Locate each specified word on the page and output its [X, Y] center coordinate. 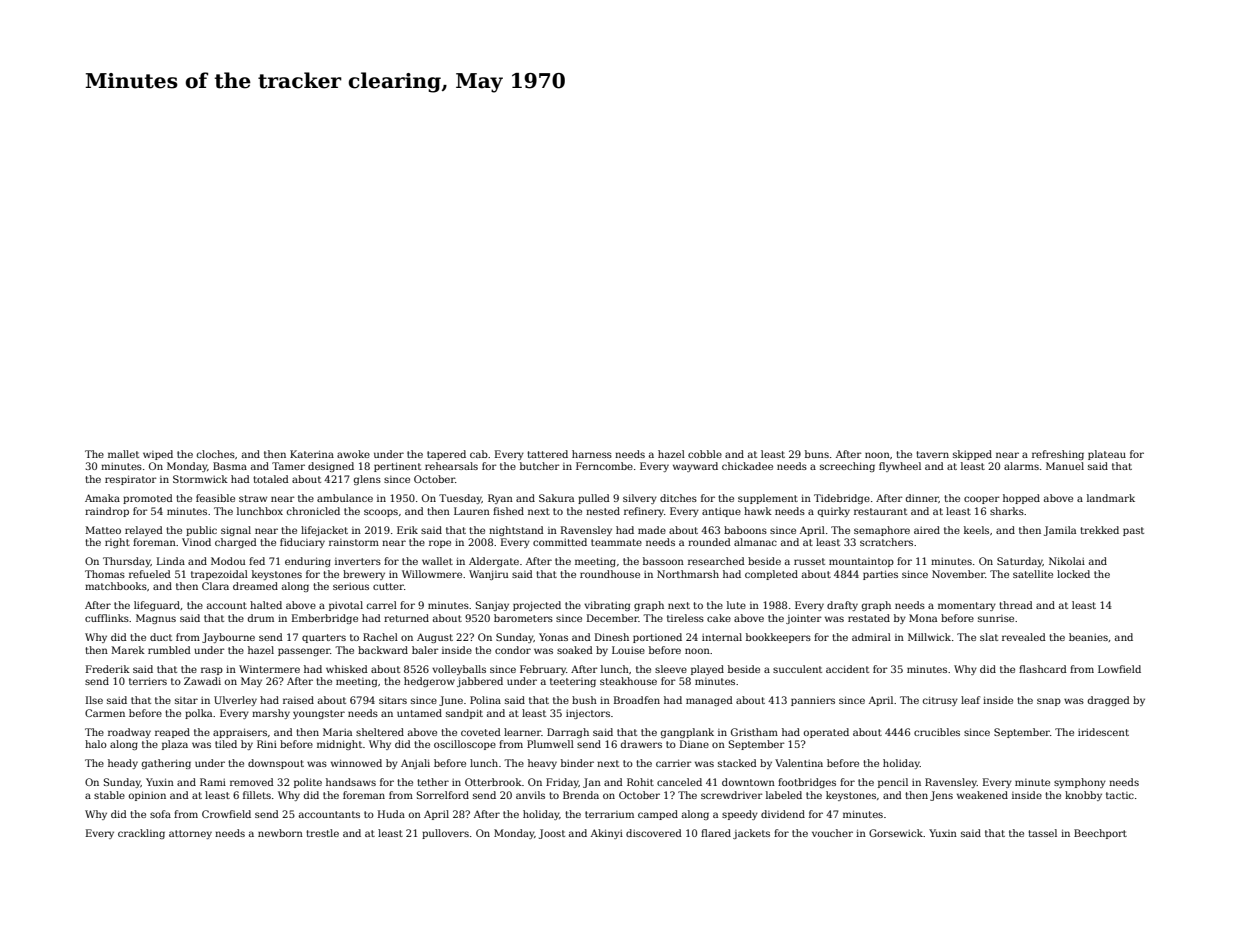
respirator [131, 480]
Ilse [94, 700]
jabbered [480, 682]
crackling [141, 834]
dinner [922, 498]
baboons [745, 530]
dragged [1109, 701]
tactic [1120, 795]
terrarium [609, 814]
